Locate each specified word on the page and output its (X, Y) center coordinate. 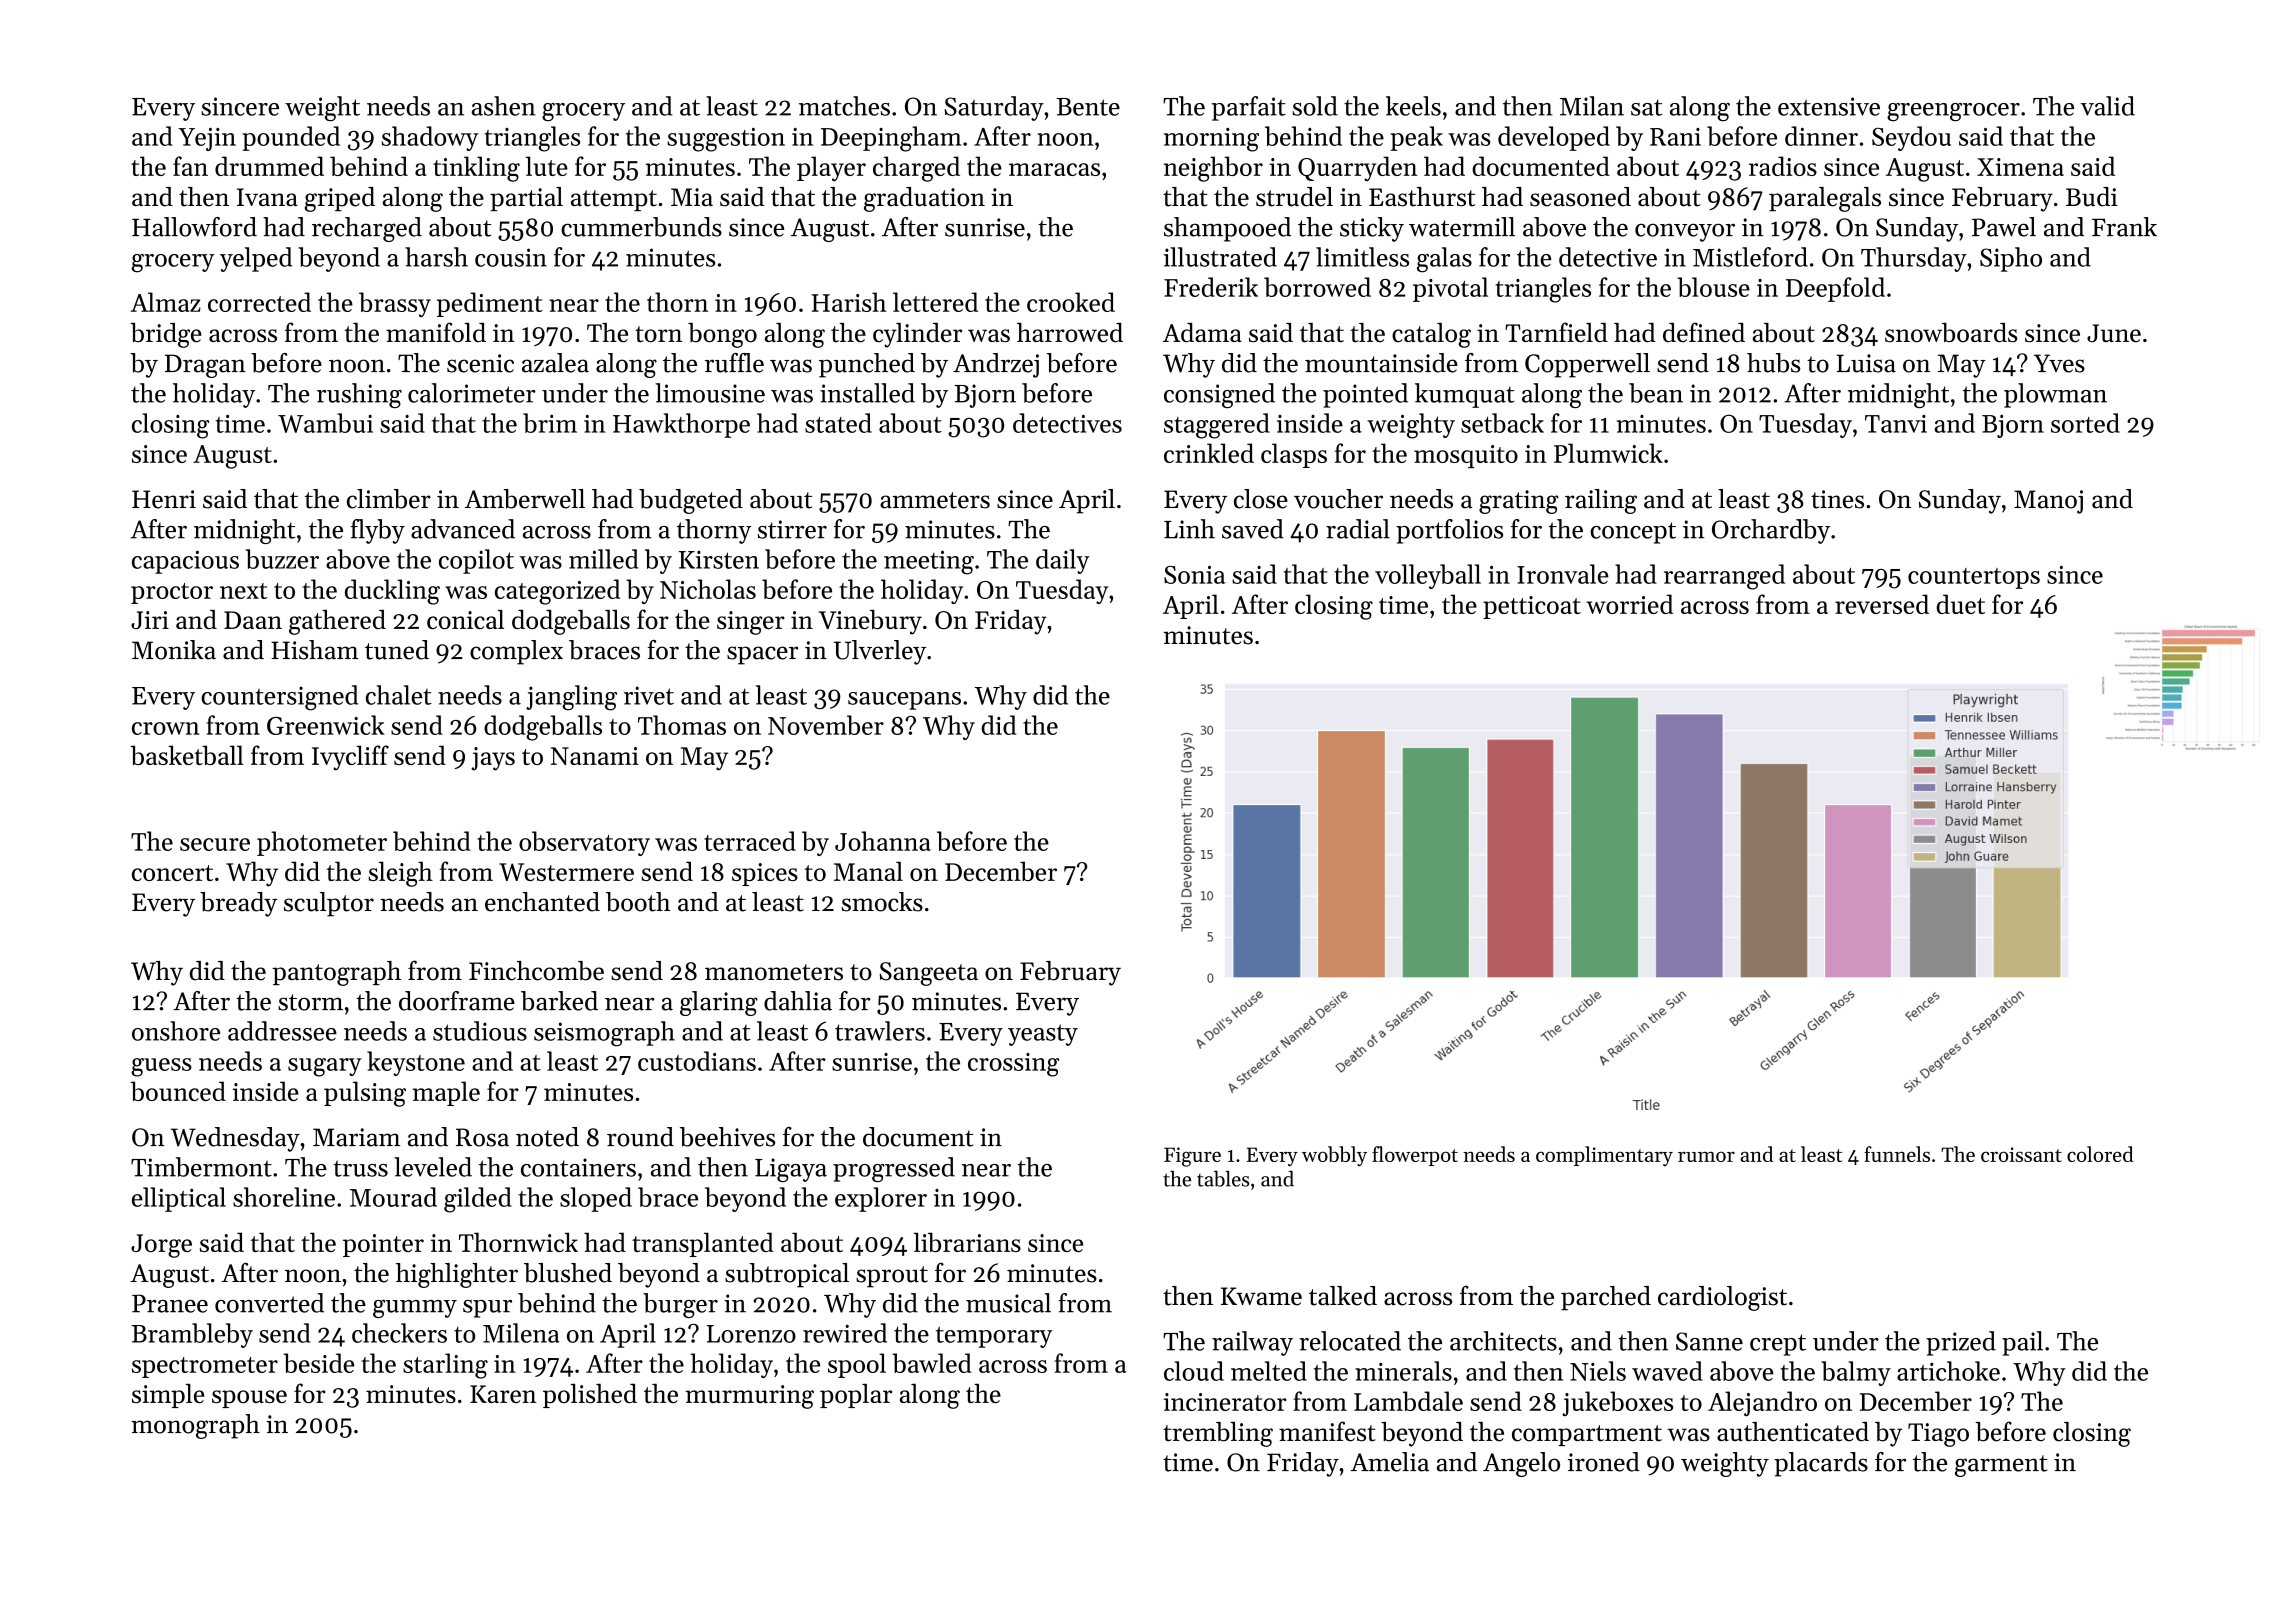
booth (638, 902)
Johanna (883, 841)
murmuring (749, 1397)
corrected (259, 302)
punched (867, 365)
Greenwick (326, 725)
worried (1629, 604)
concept (1633, 533)
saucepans (904, 701)
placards (1821, 1464)
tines (1837, 499)
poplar (856, 1396)
